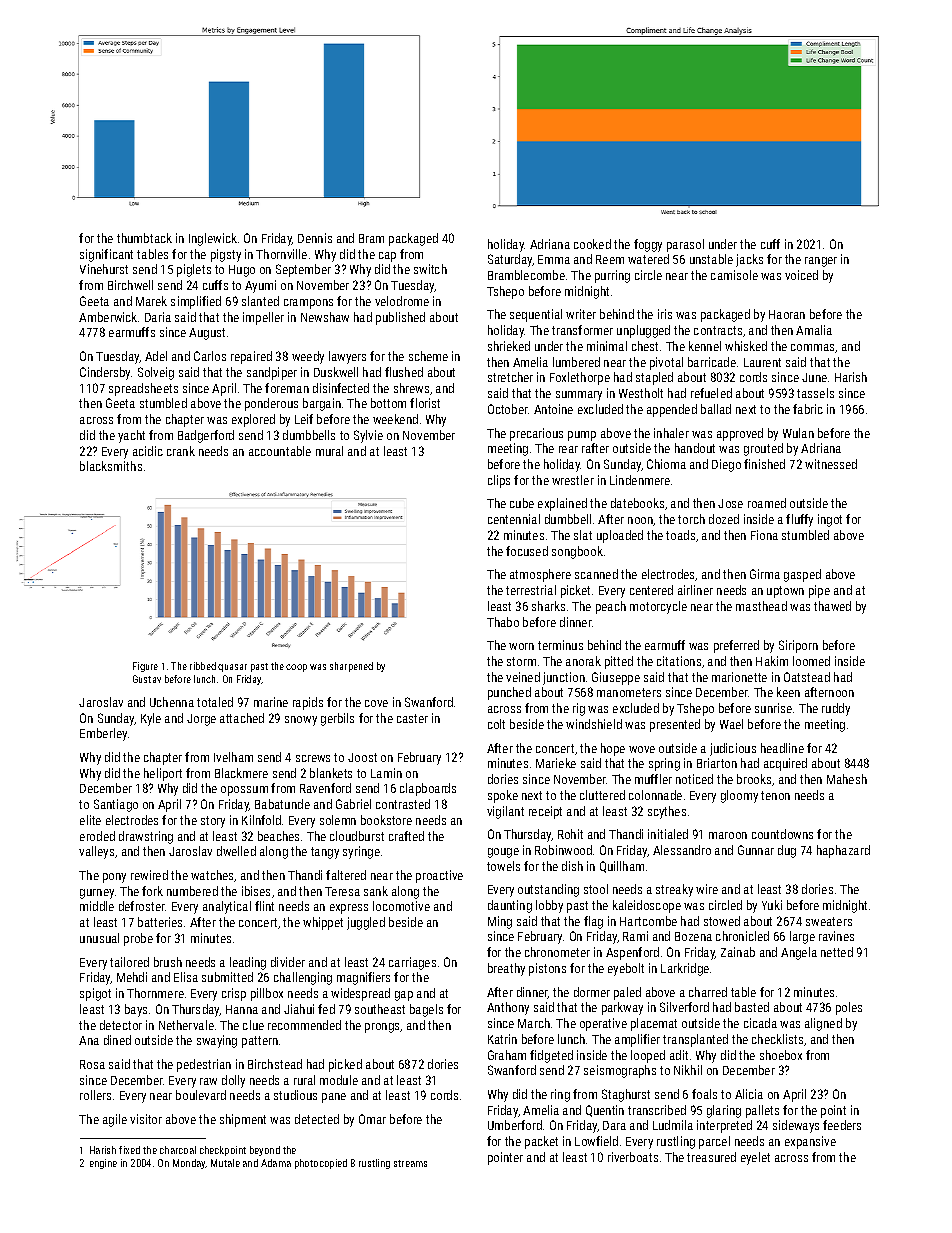  I want to click on thumbtack, so click(144, 238).
